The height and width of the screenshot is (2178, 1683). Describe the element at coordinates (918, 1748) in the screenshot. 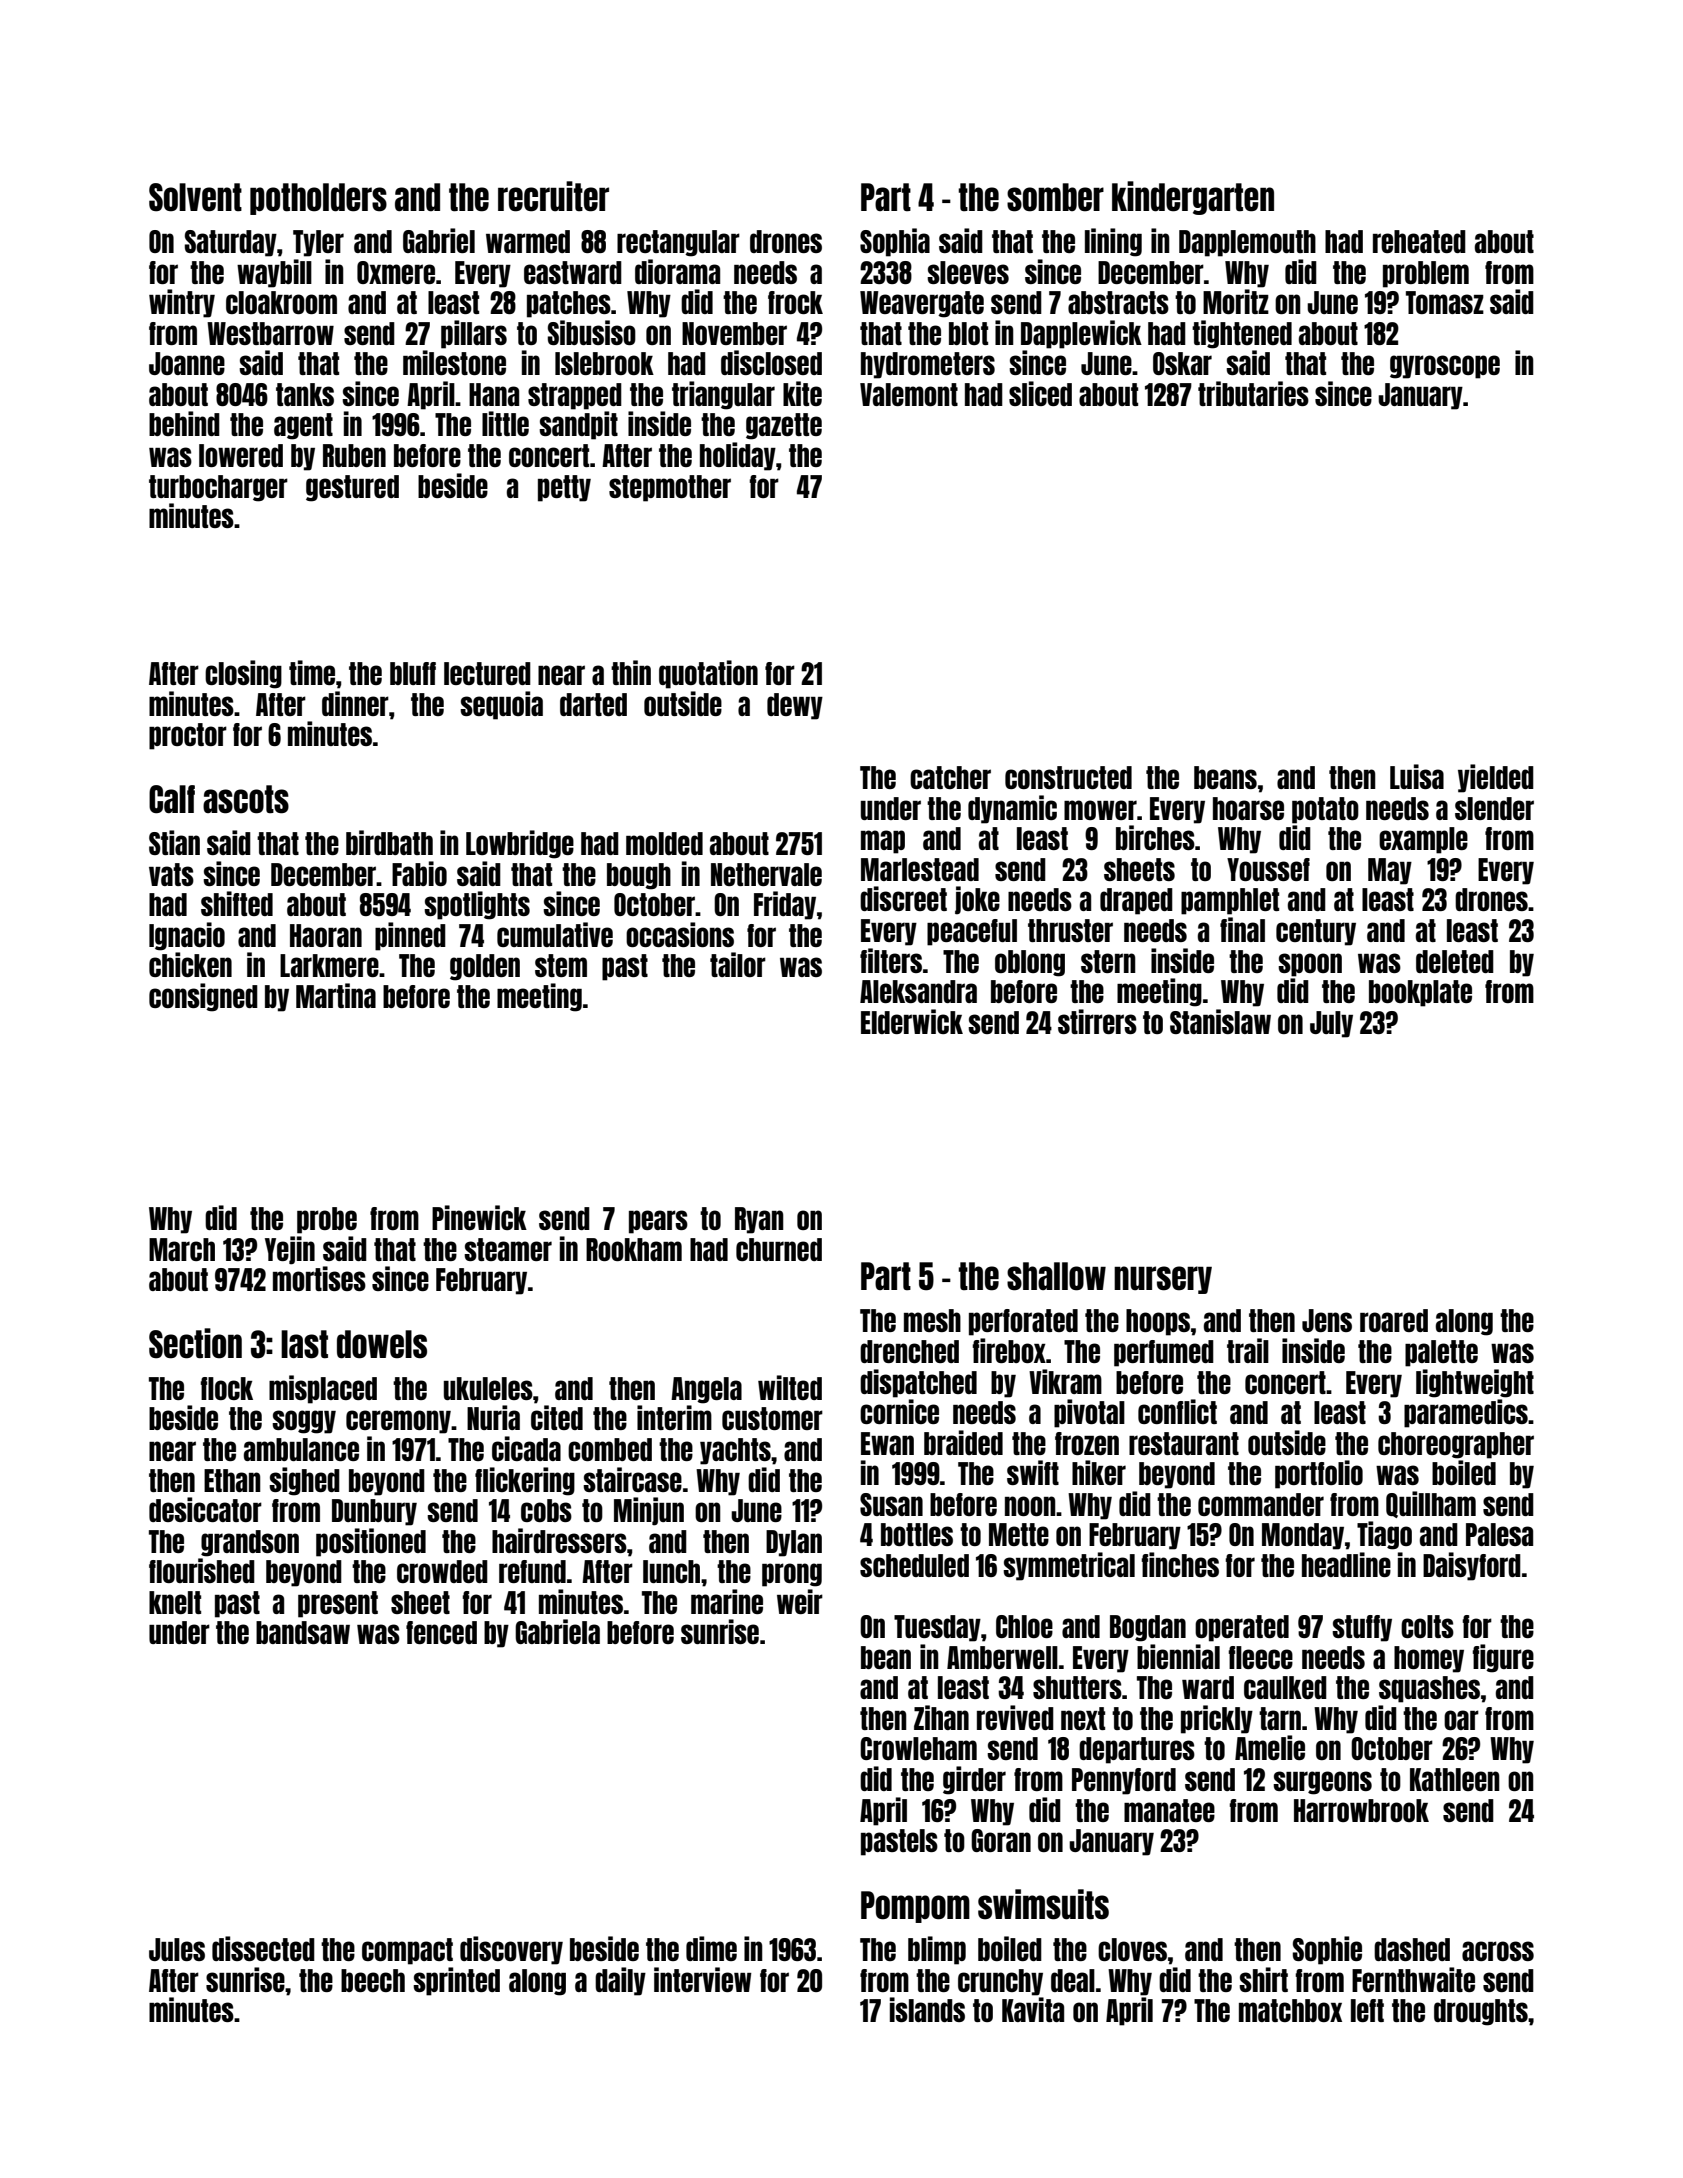

I see `Crowleham` at that location.
